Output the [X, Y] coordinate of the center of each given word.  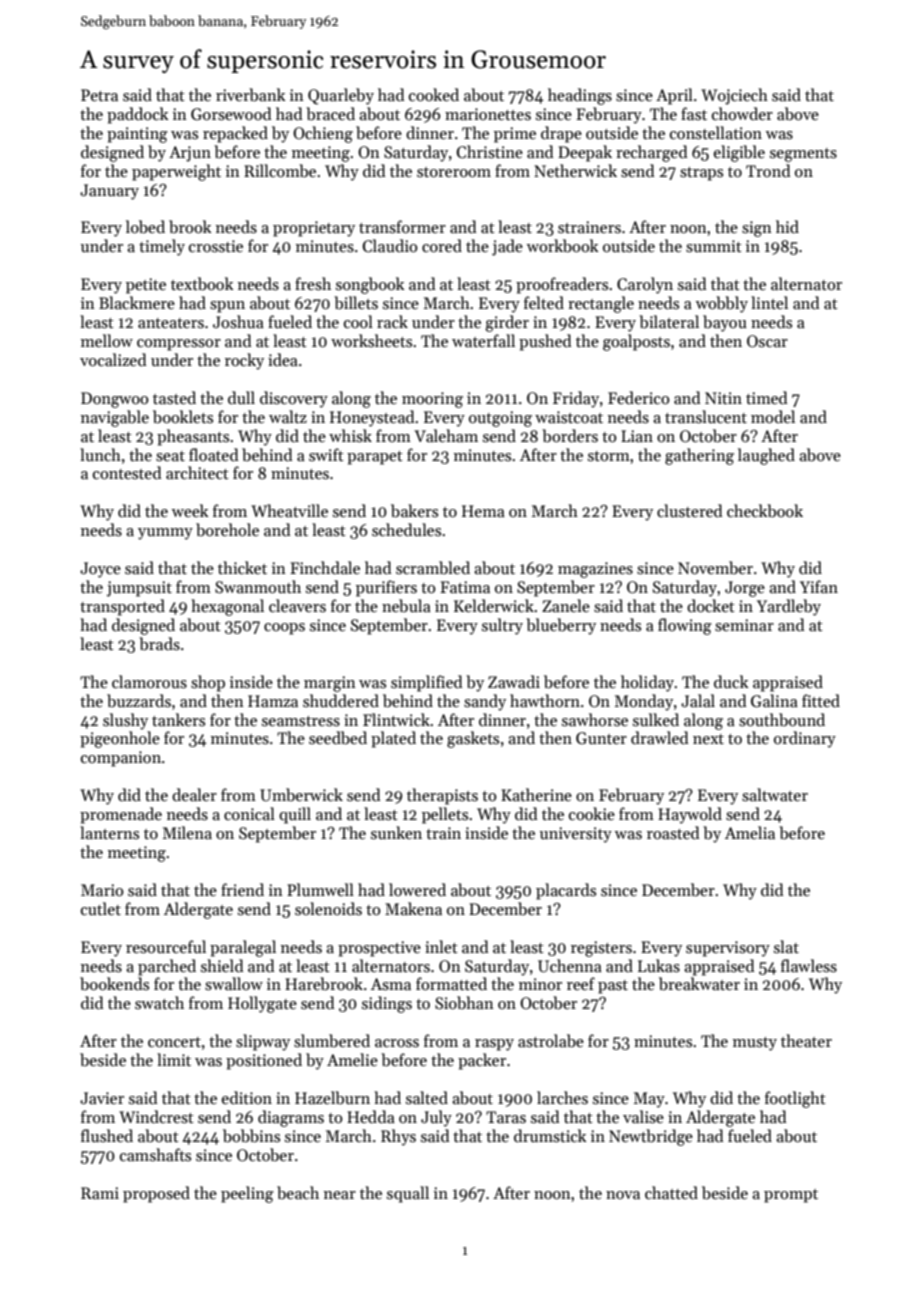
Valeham [446, 435]
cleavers [297, 605]
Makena [413, 908]
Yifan [819, 586]
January [109, 192]
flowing [685, 626]
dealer [194, 794]
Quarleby [341, 96]
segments [803, 155]
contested [127, 472]
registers [601, 949]
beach [298, 1192]
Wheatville [289, 510]
